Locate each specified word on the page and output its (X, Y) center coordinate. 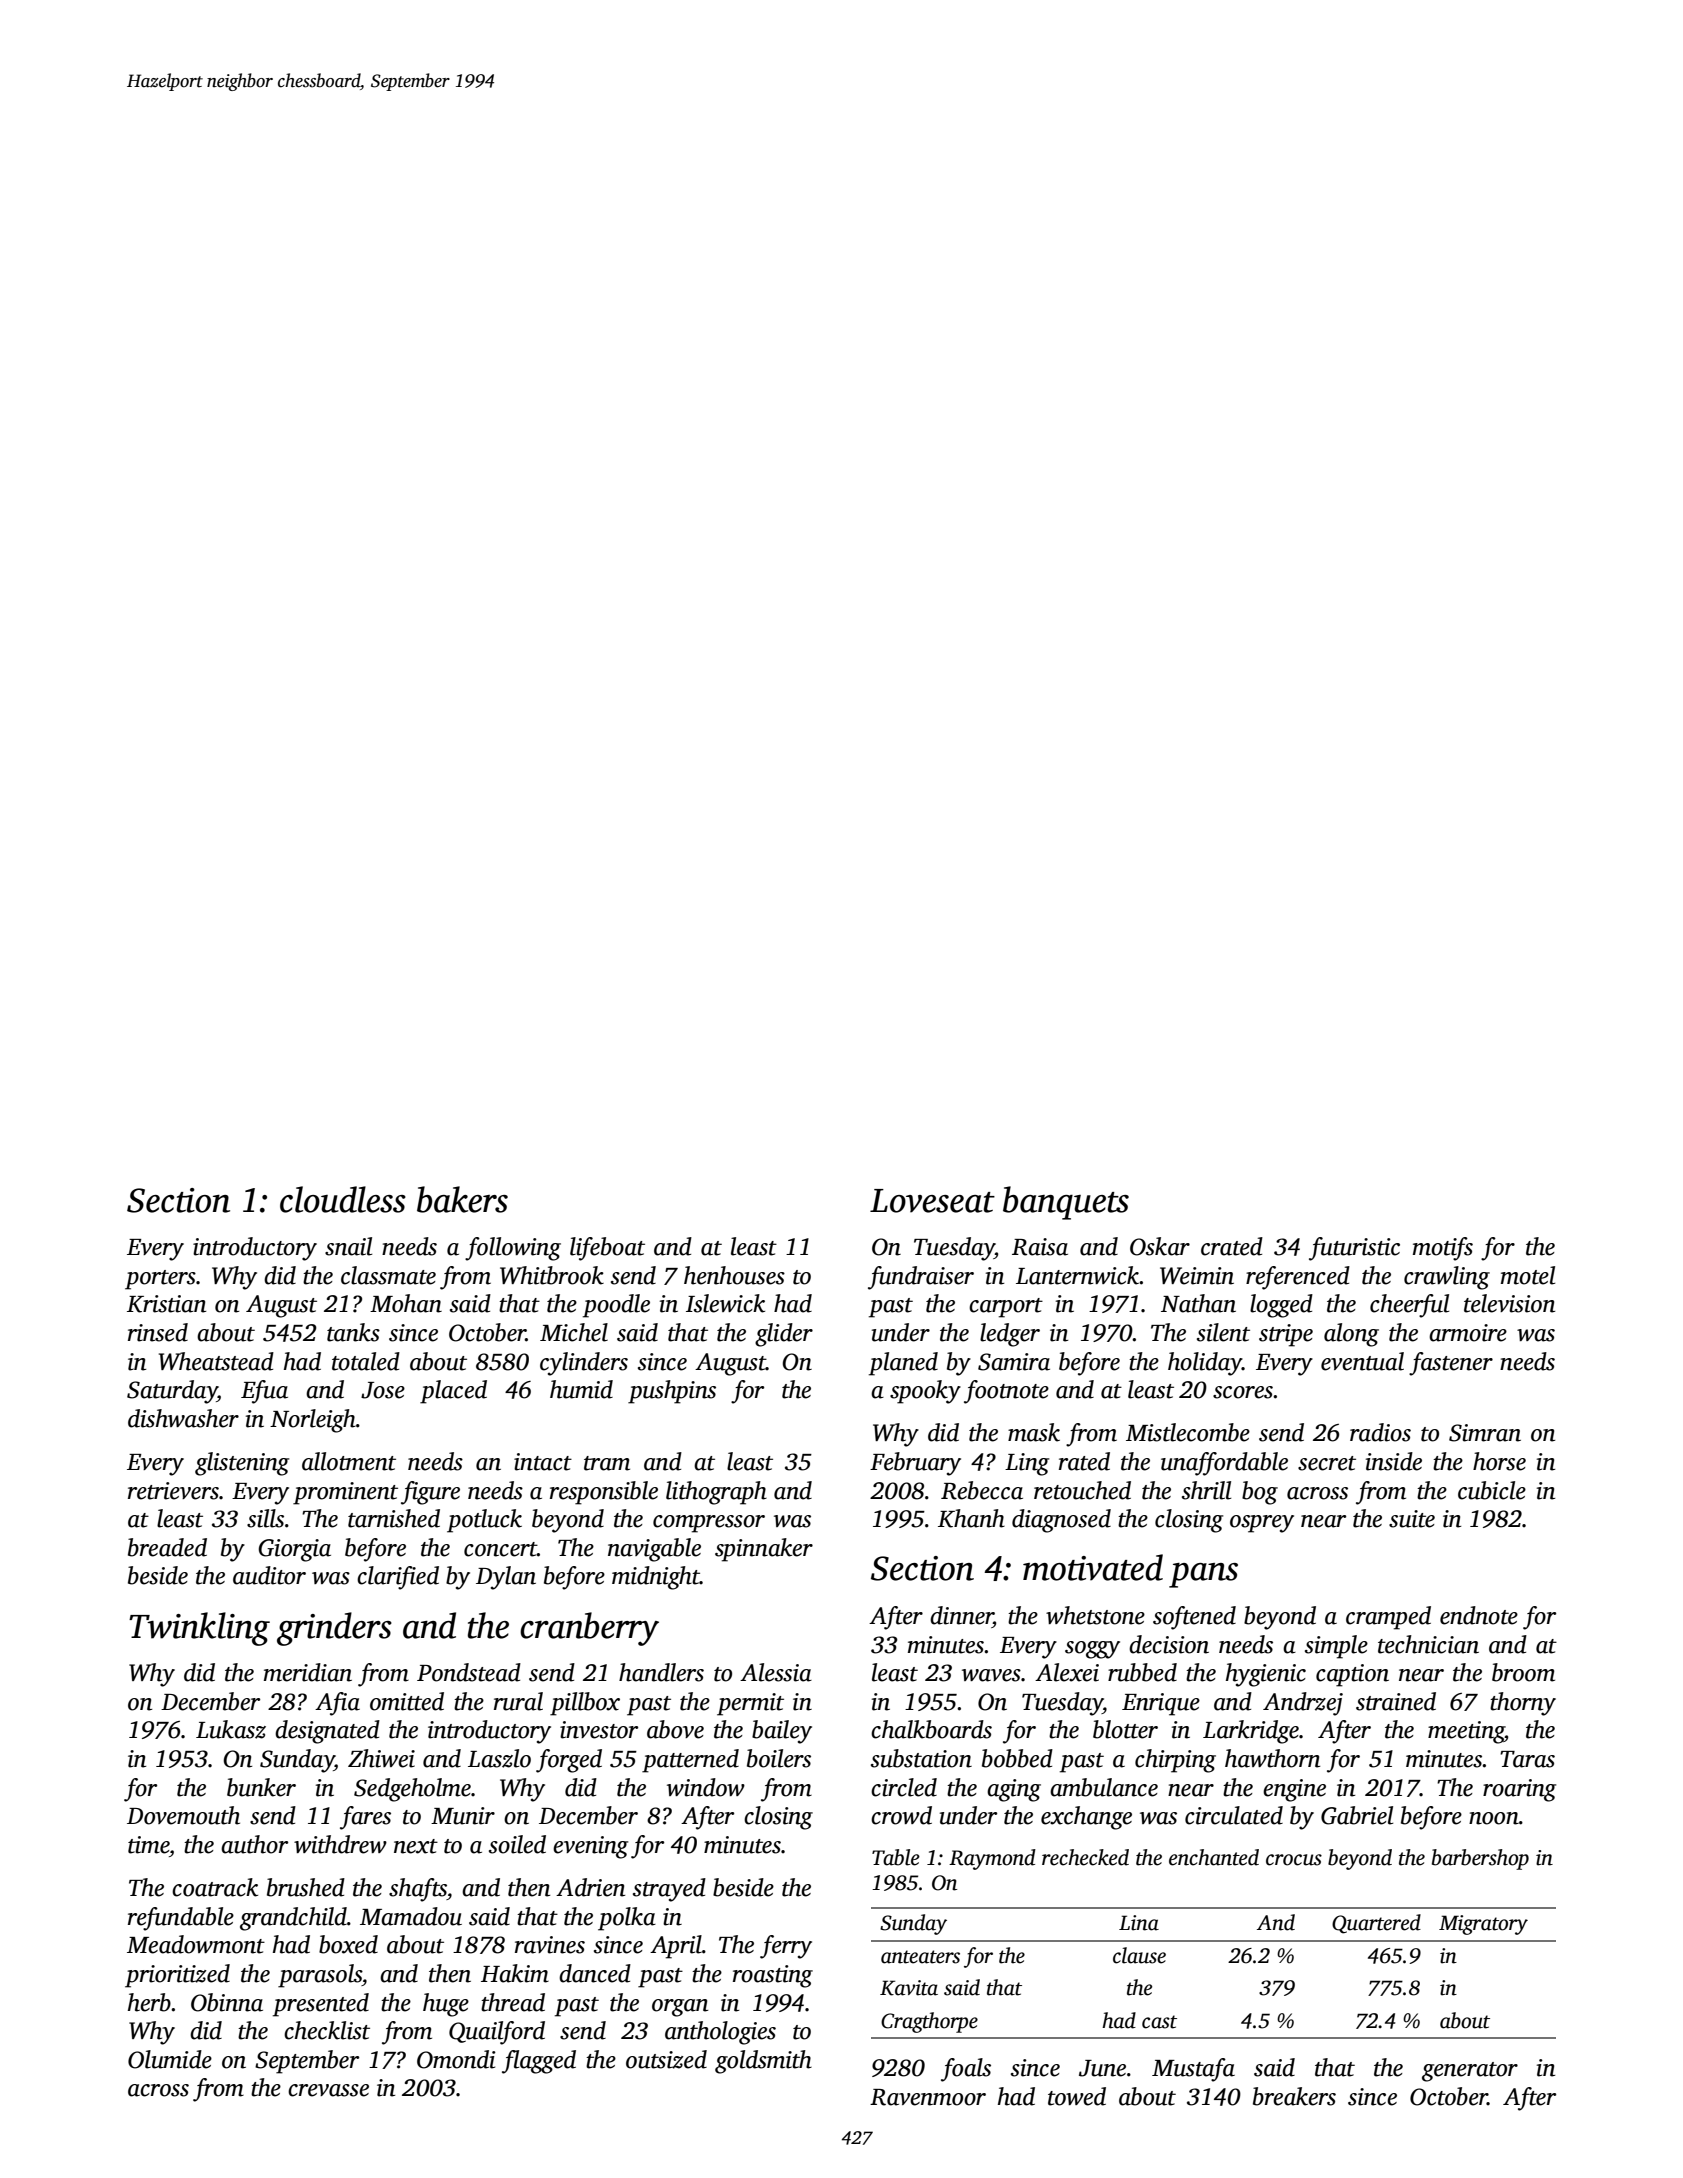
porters (160, 1280)
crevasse (328, 2090)
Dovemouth (183, 1815)
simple (1336, 1647)
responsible (604, 1493)
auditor (269, 1575)
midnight (656, 1578)
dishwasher (183, 1418)
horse (1499, 1461)
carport (1006, 1308)
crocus (1294, 1860)
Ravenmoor (928, 2097)
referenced (1298, 1278)
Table (896, 1857)
